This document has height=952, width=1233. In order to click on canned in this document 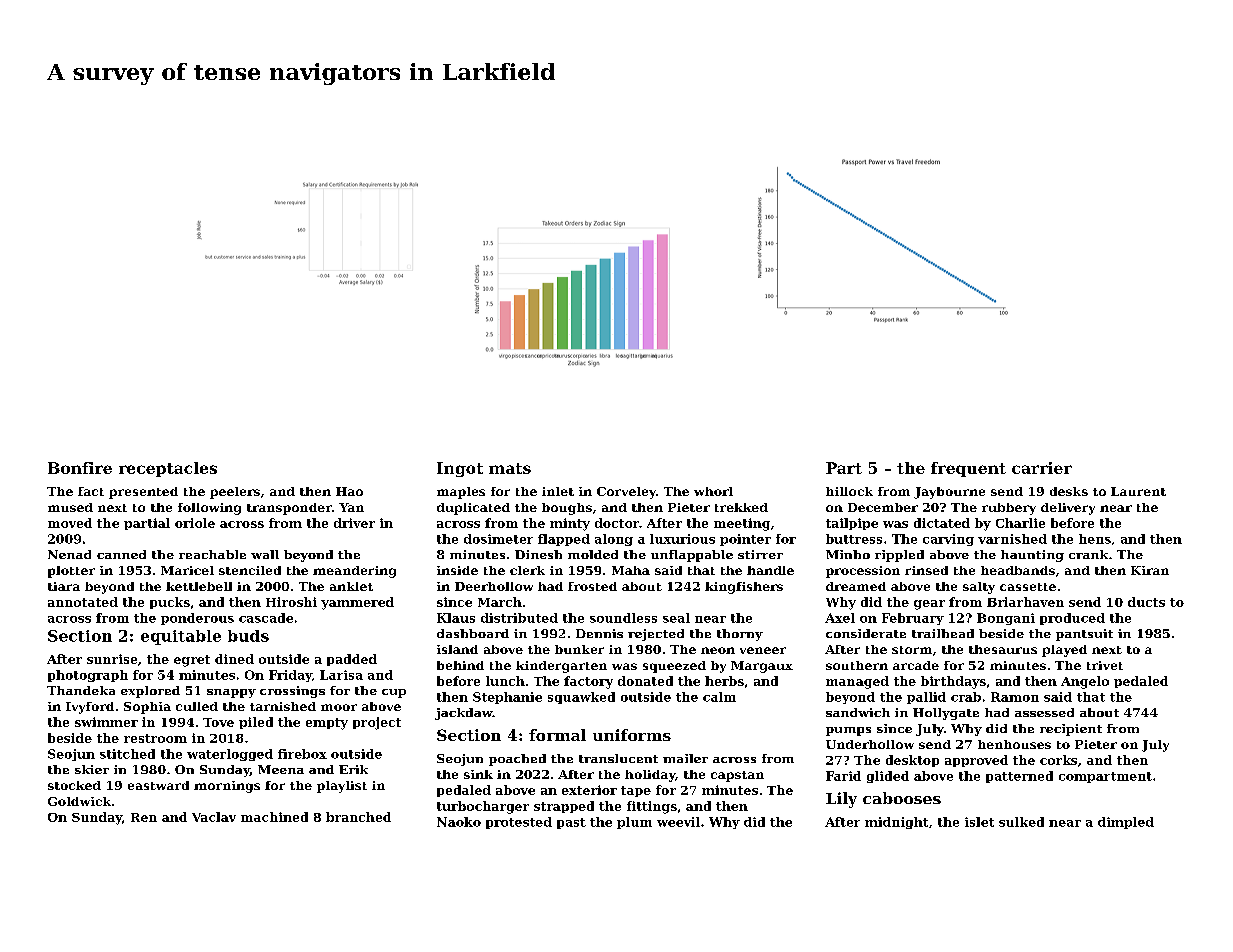, I will do `click(121, 554)`.
